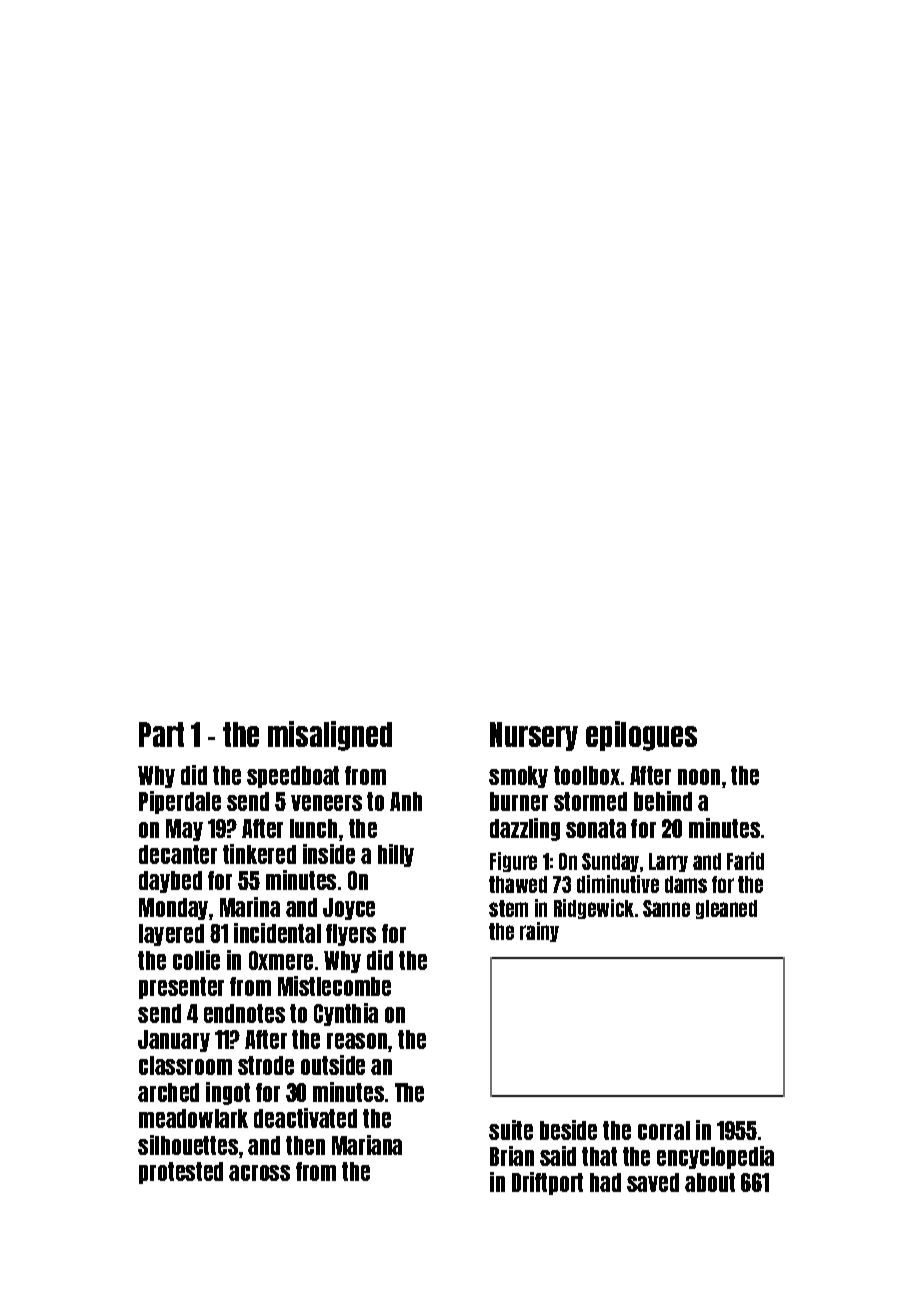 This document has width=924, height=1311. What do you see at coordinates (168, 1092) in the document?
I see `arched` at bounding box center [168, 1092].
